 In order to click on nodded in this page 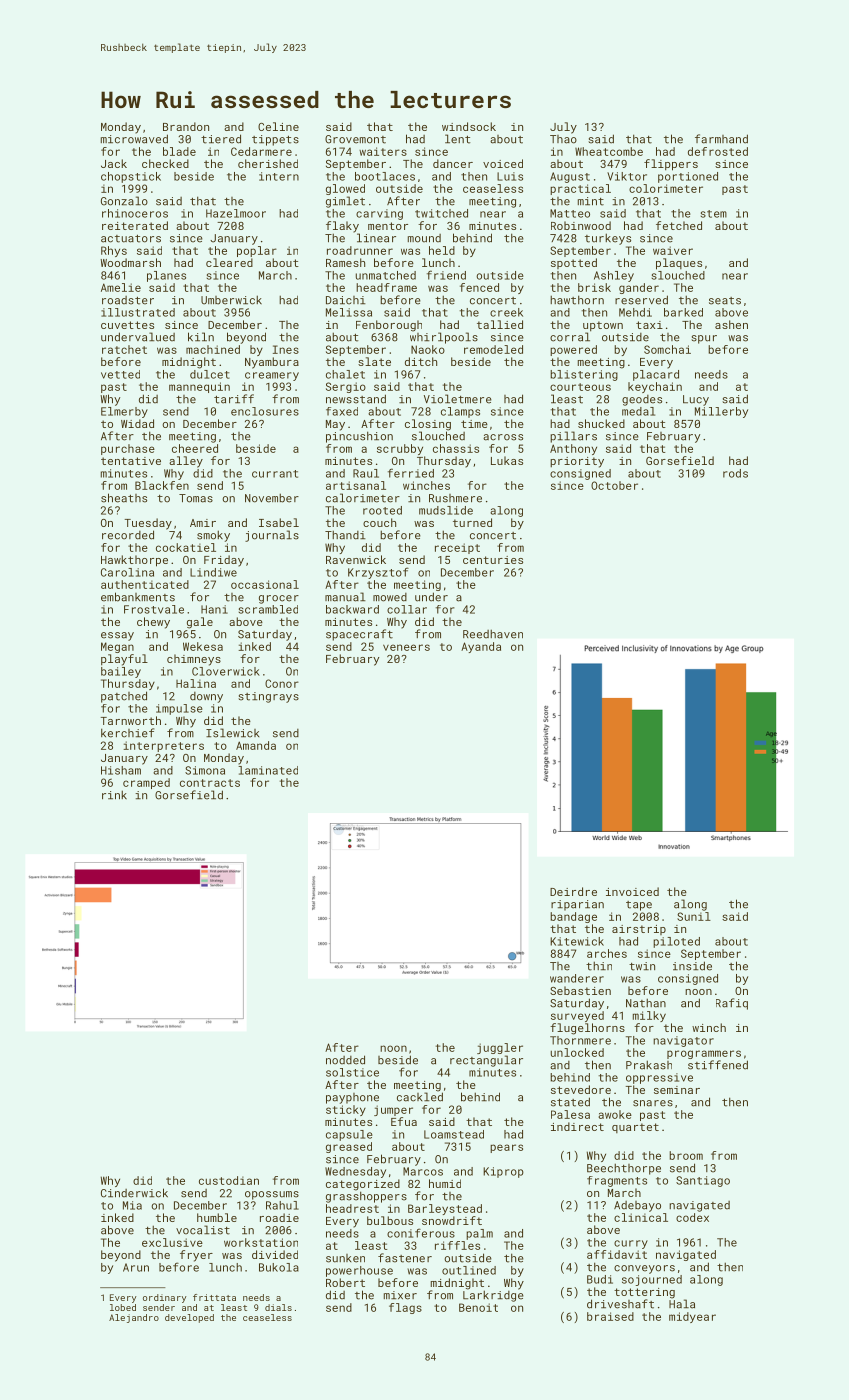, I will do `click(345, 1060)`.
